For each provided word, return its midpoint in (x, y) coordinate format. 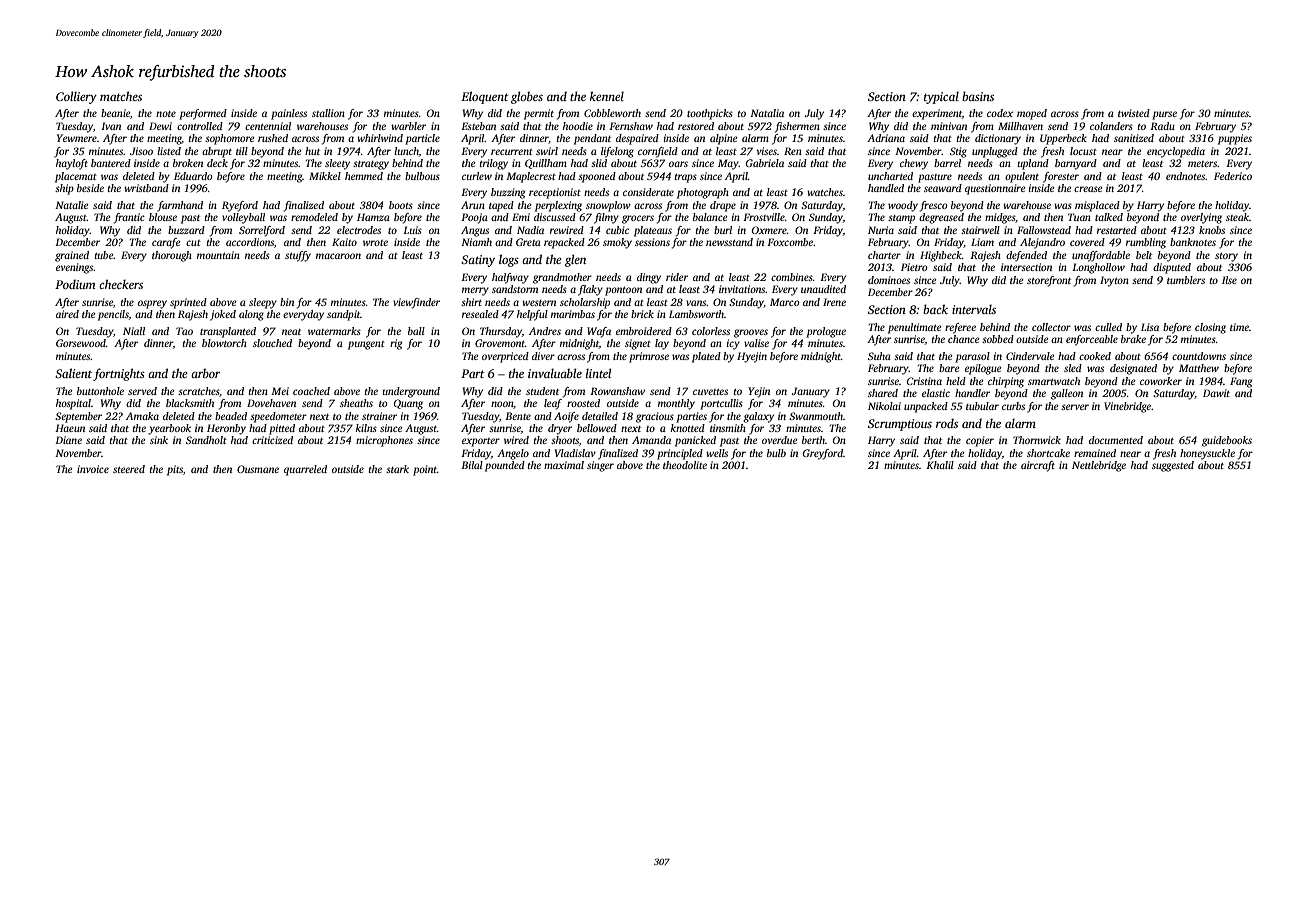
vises (767, 151)
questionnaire (995, 189)
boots (401, 205)
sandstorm (515, 289)
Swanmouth (816, 416)
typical (941, 97)
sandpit (344, 315)
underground (411, 392)
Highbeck (941, 256)
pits (175, 470)
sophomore (229, 139)
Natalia (767, 113)
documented (1116, 440)
